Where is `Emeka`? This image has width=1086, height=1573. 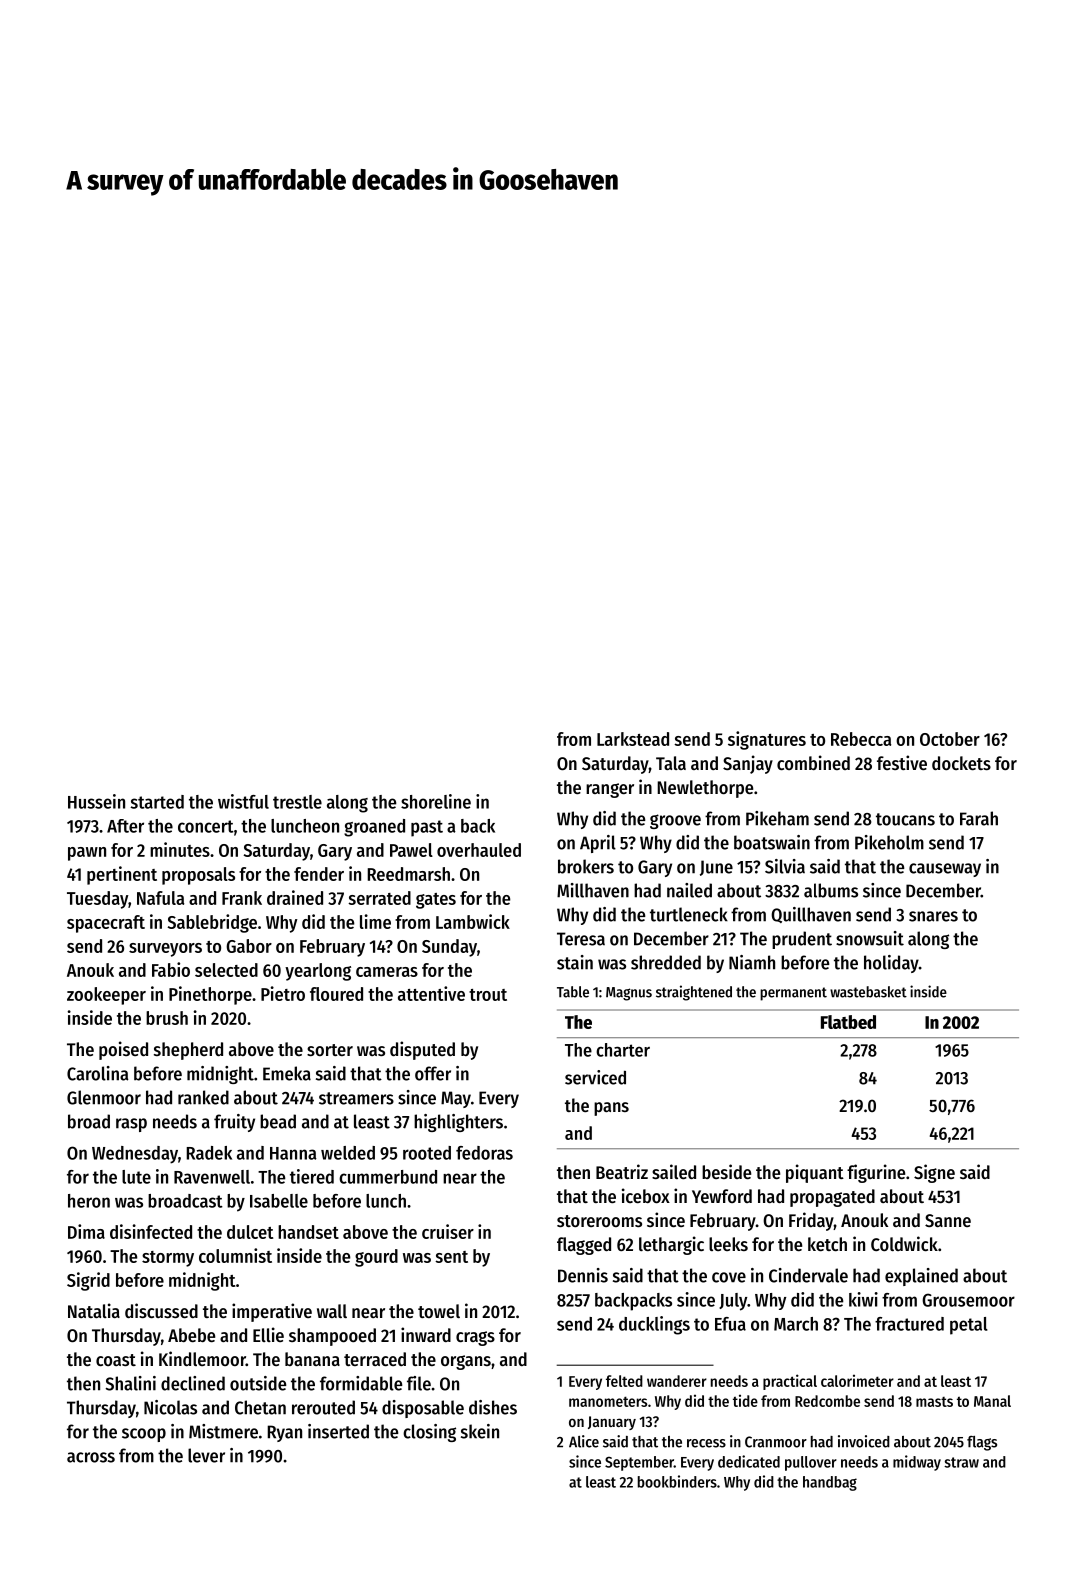
Emeka is located at coordinates (287, 1073).
